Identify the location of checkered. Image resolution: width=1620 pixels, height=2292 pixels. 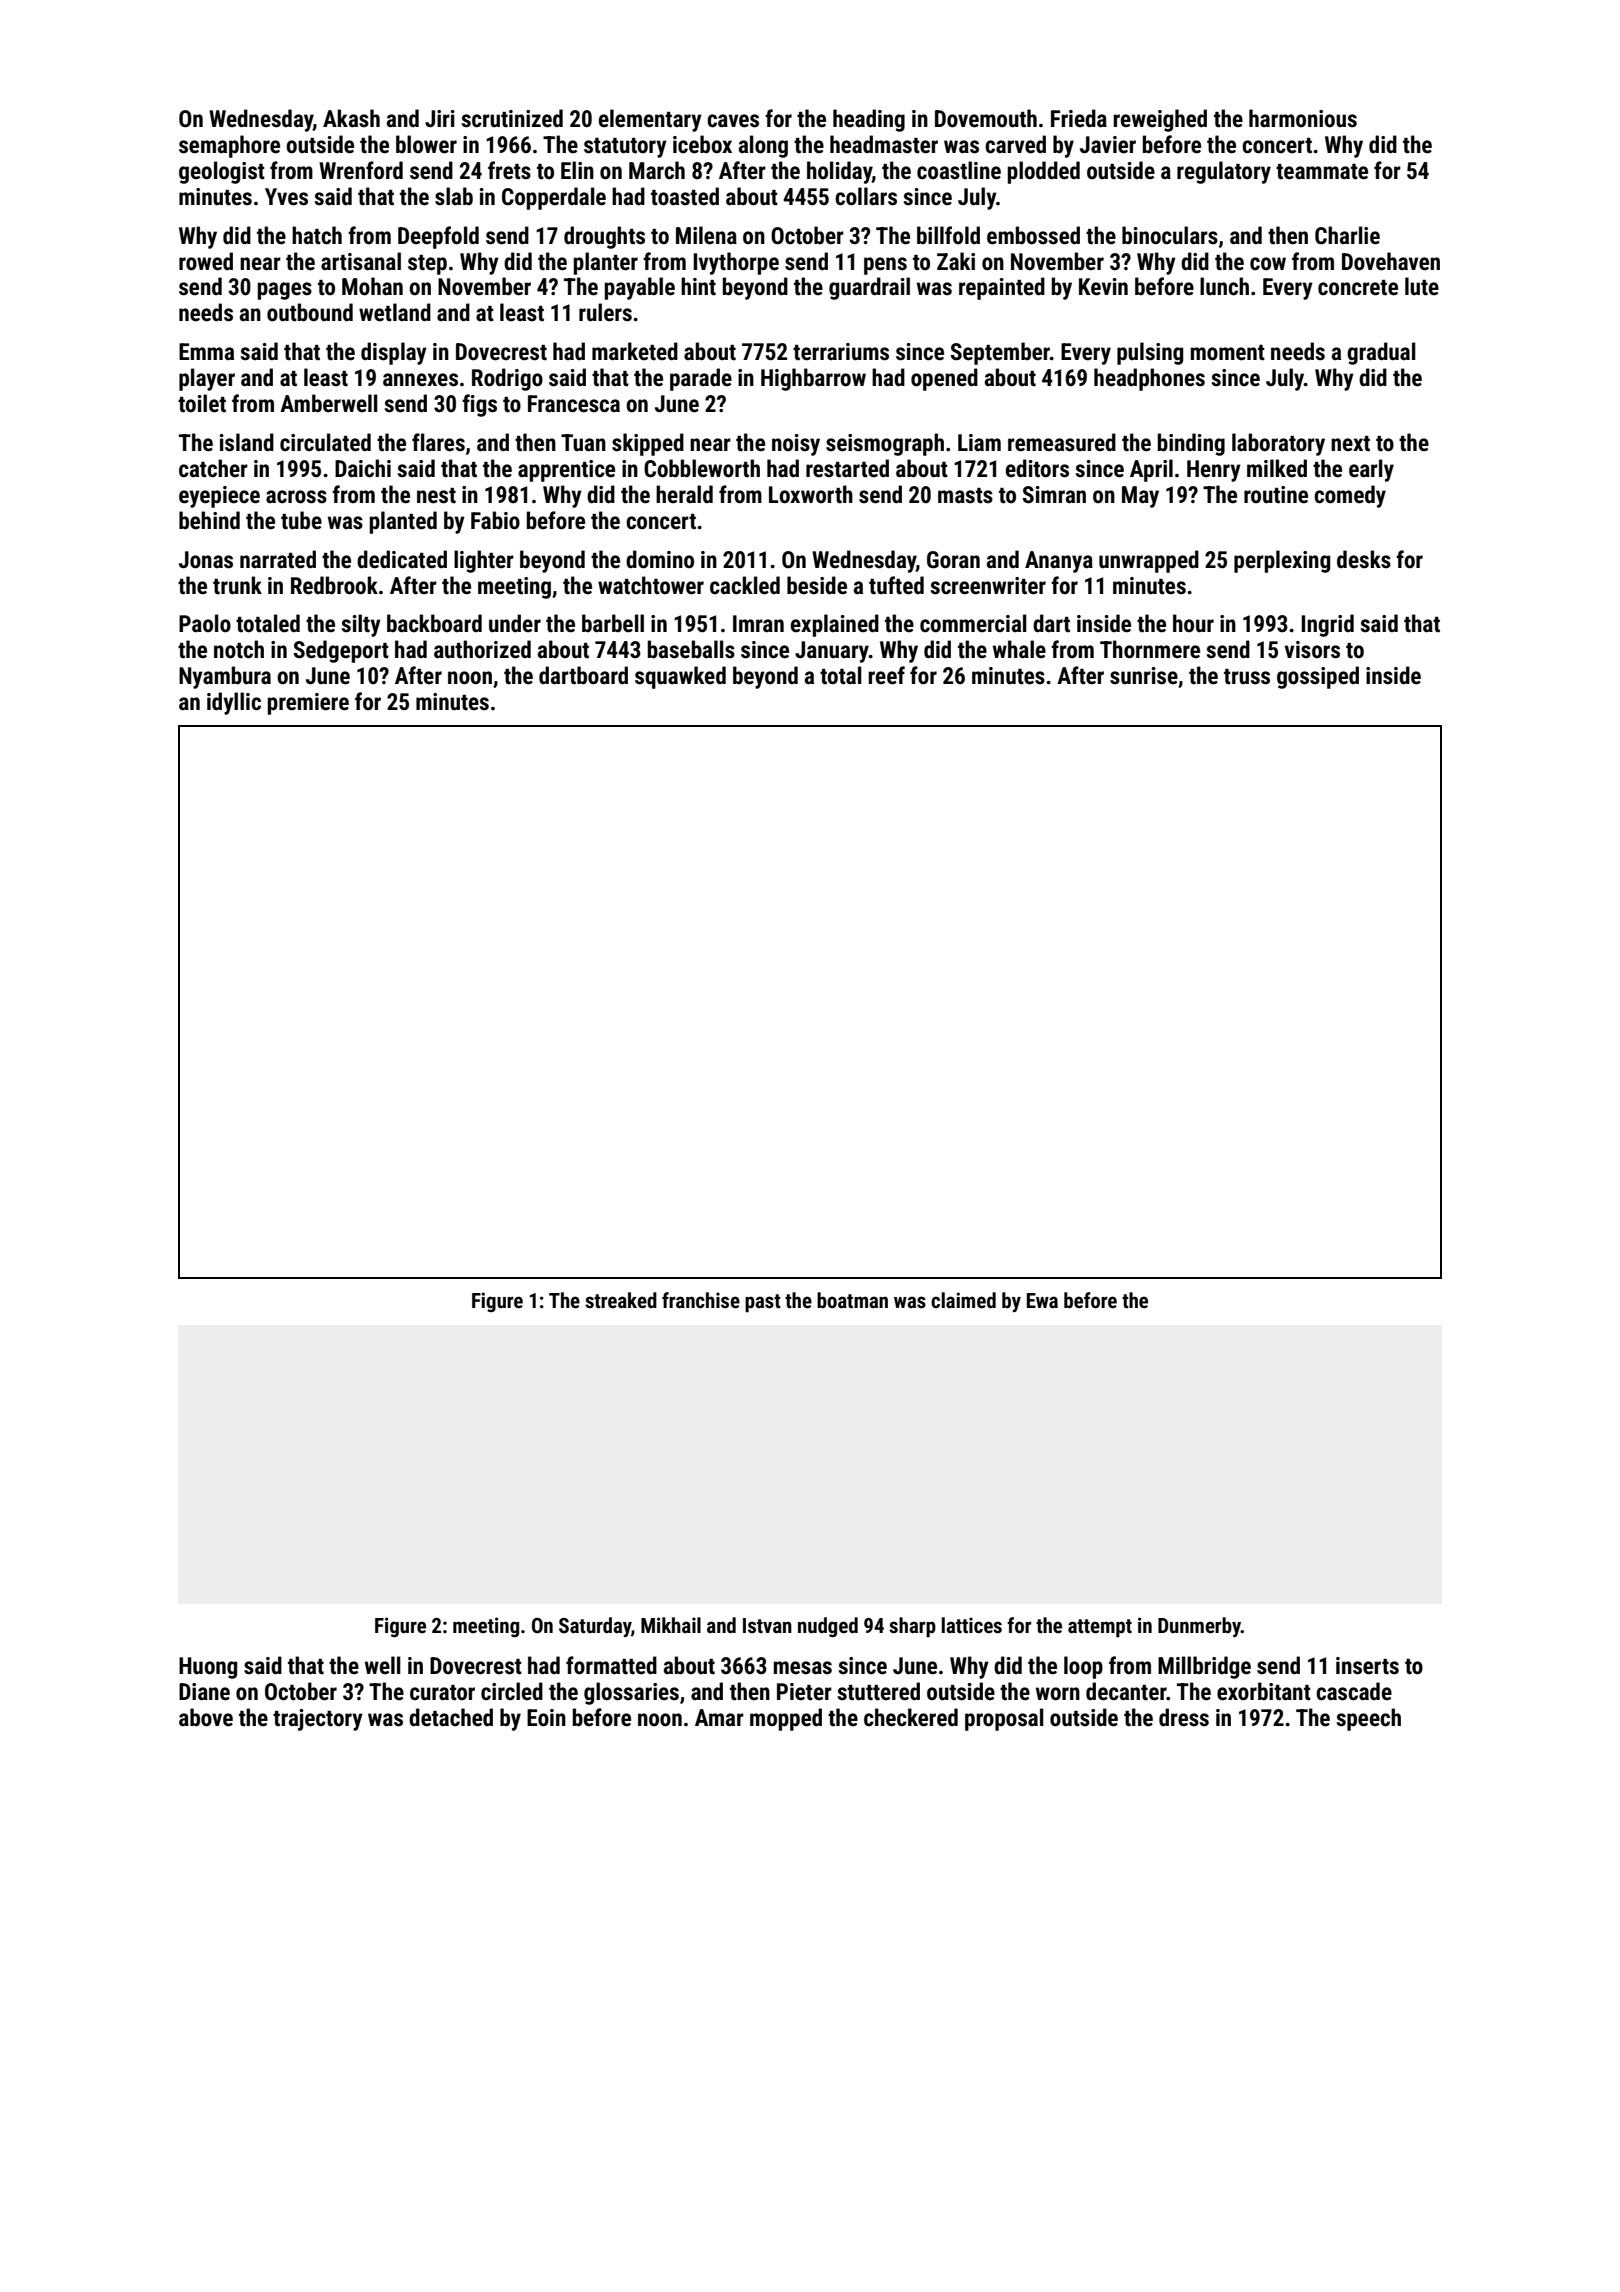
(911, 1717).
